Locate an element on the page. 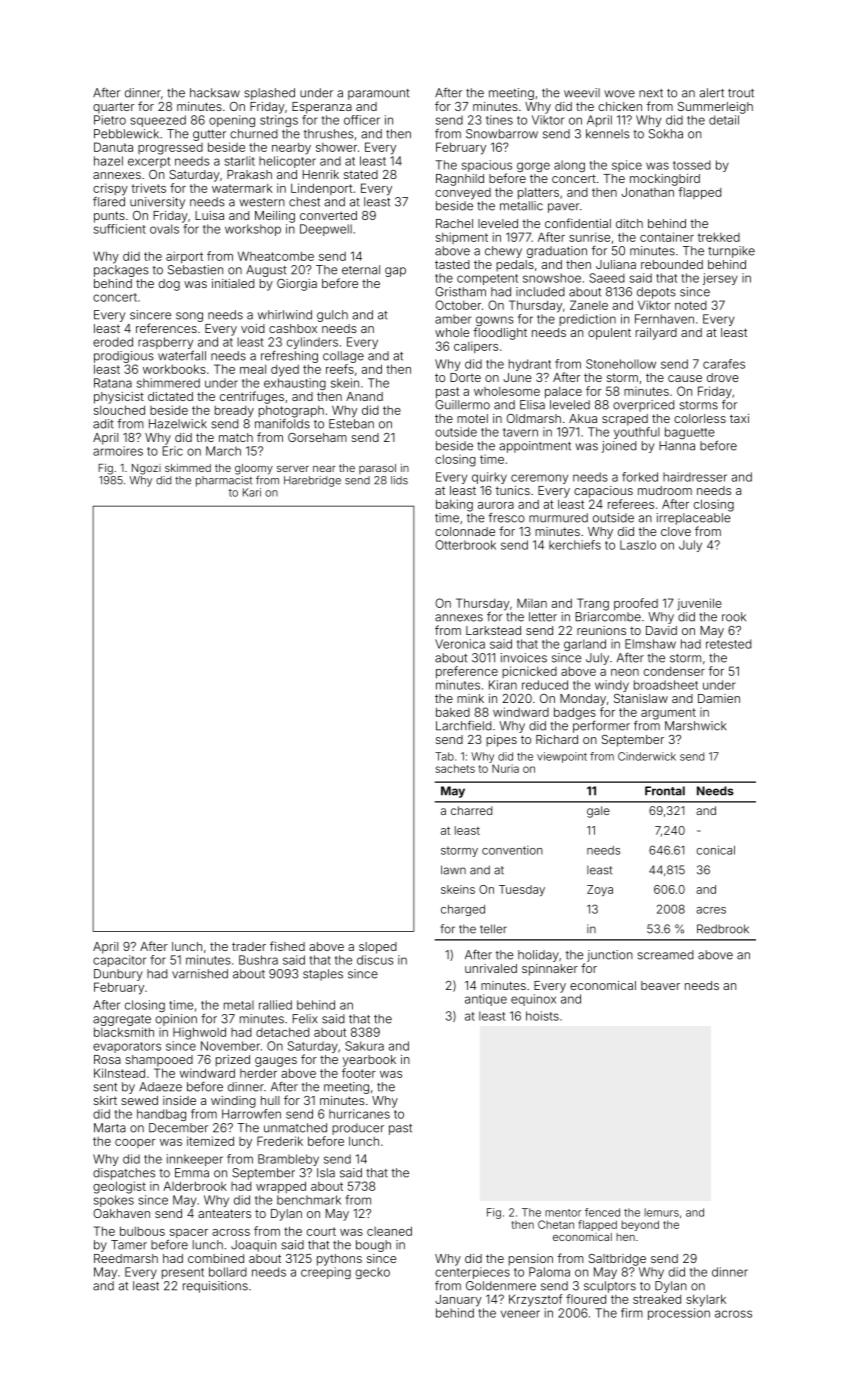 This page has width=849, height=1400. beyond is located at coordinates (640, 1225).
